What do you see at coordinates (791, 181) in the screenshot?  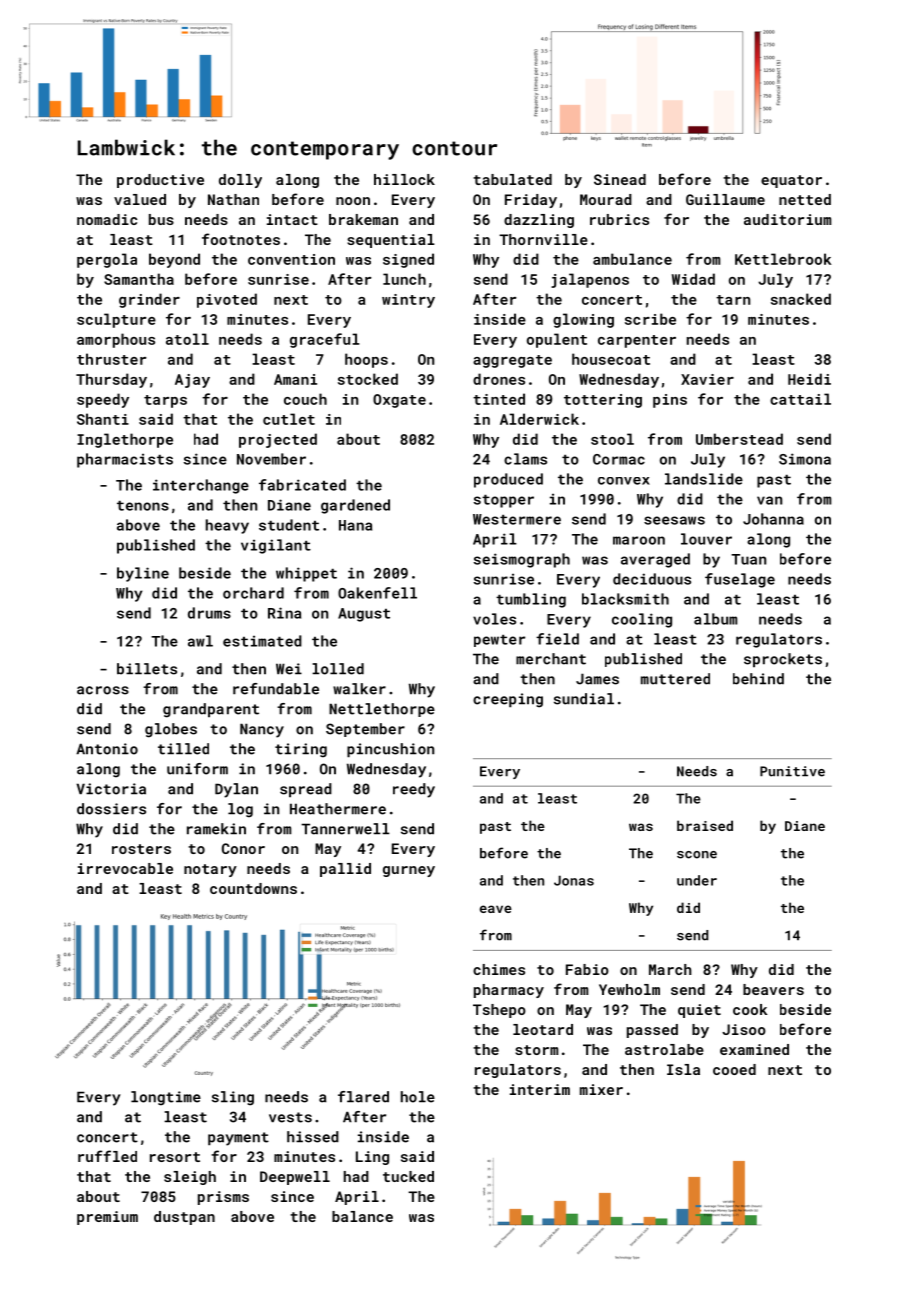 I see `equator` at bounding box center [791, 181].
